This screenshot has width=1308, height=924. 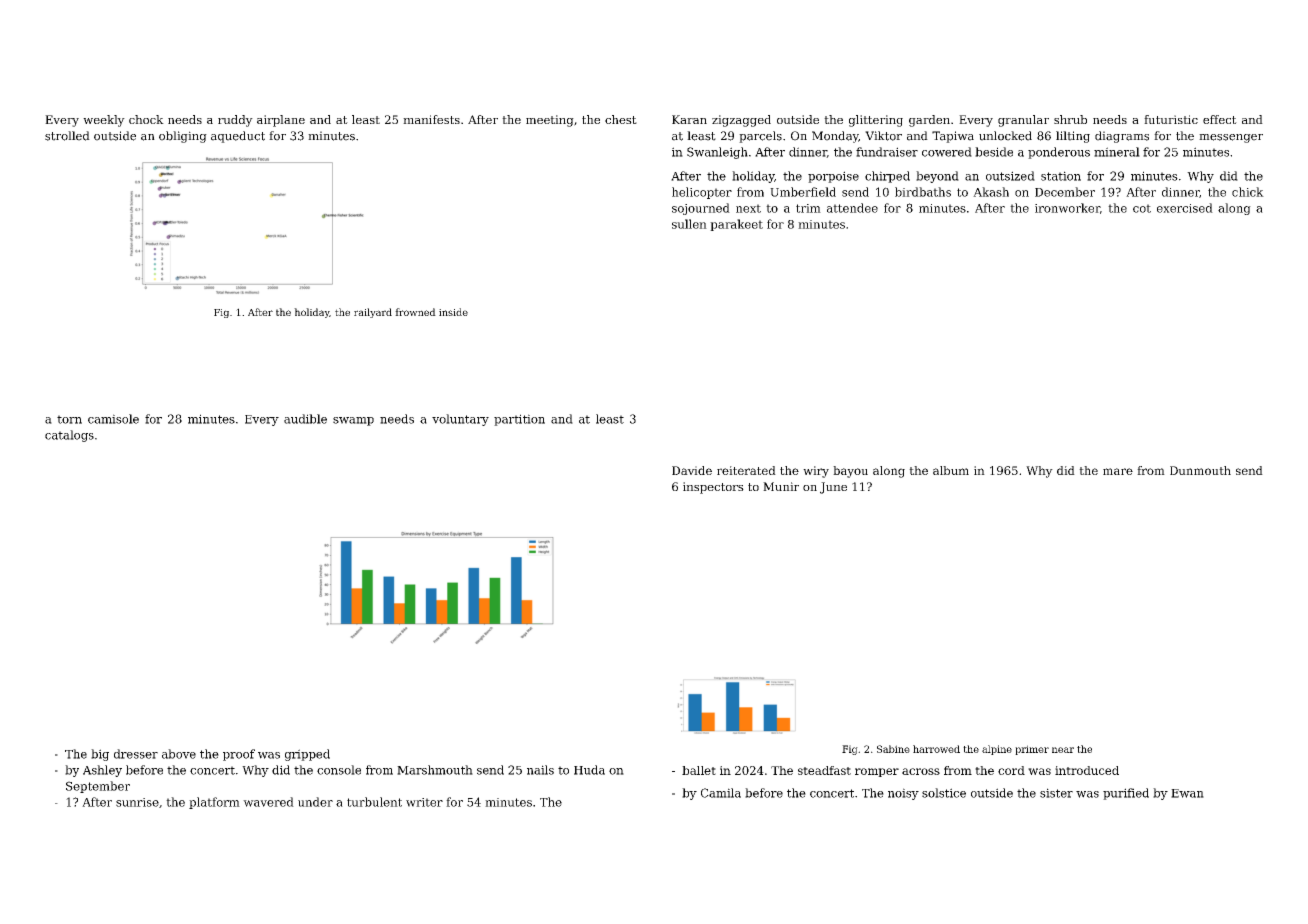 I want to click on catalogs, so click(x=69, y=436).
